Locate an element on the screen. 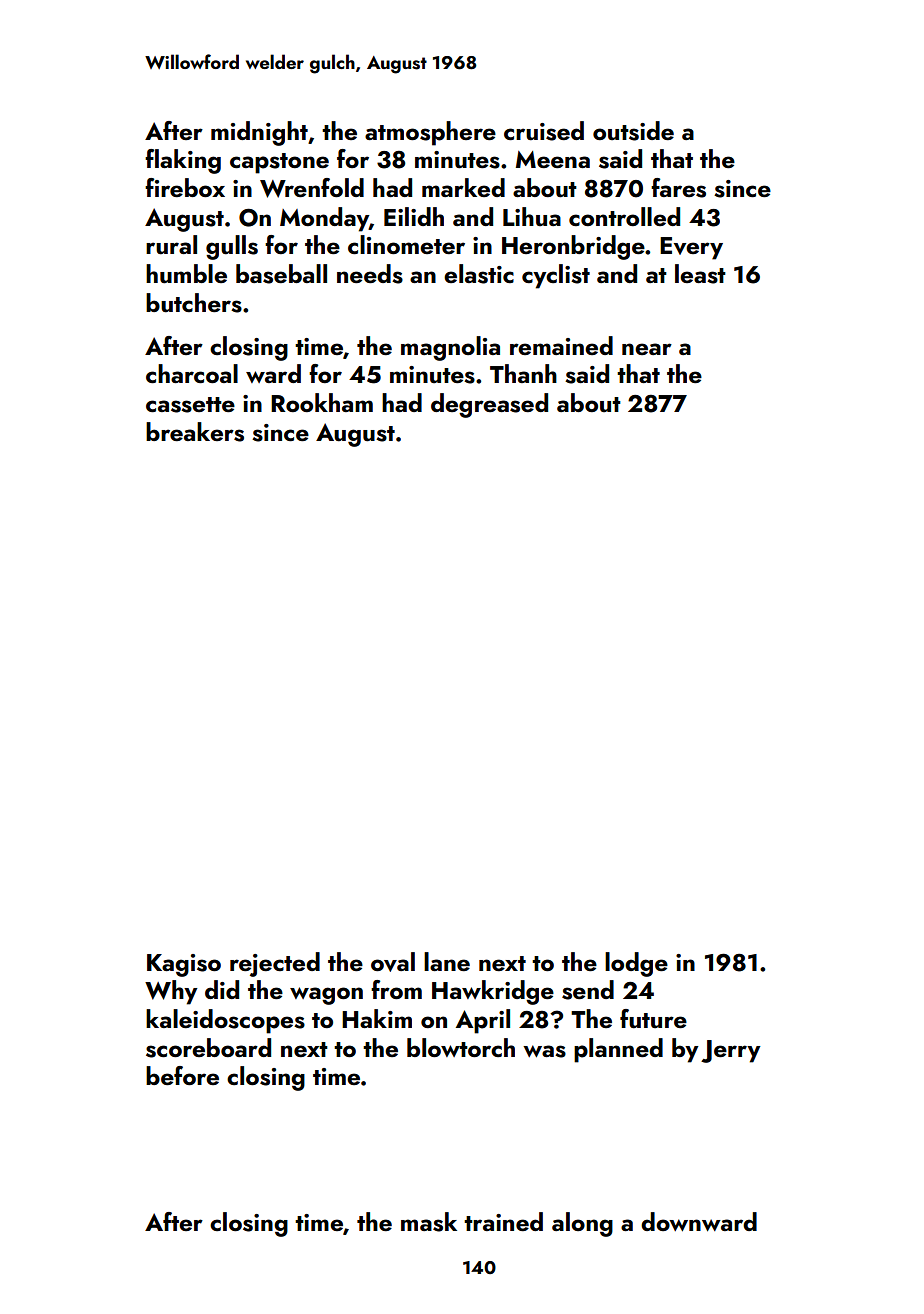 Image resolution: width=924 pixels, height=1314 pixels. degreased is located at coordinates (489, 405).
